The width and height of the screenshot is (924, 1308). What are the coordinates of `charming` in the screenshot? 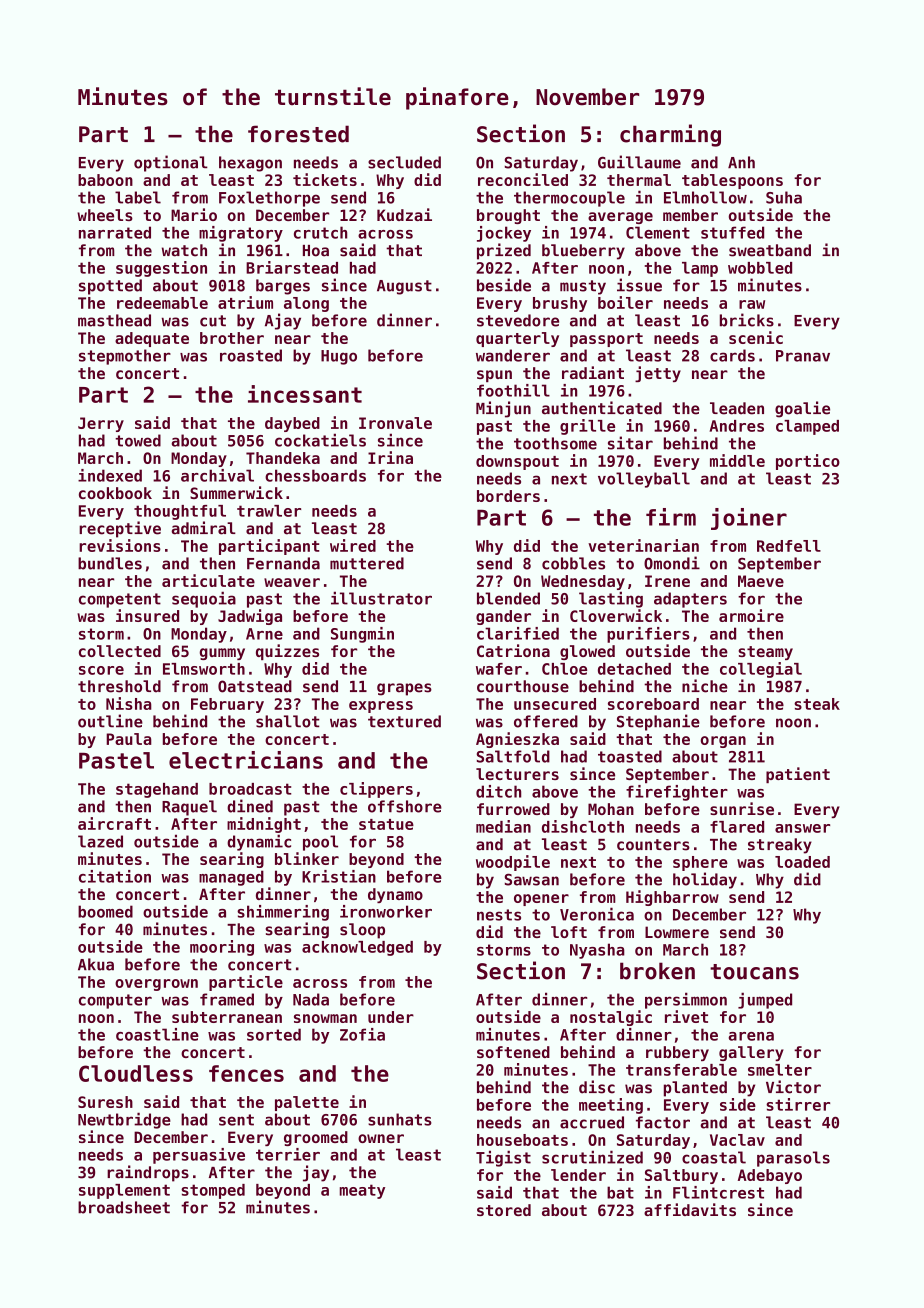 It's located at (670, 135).
